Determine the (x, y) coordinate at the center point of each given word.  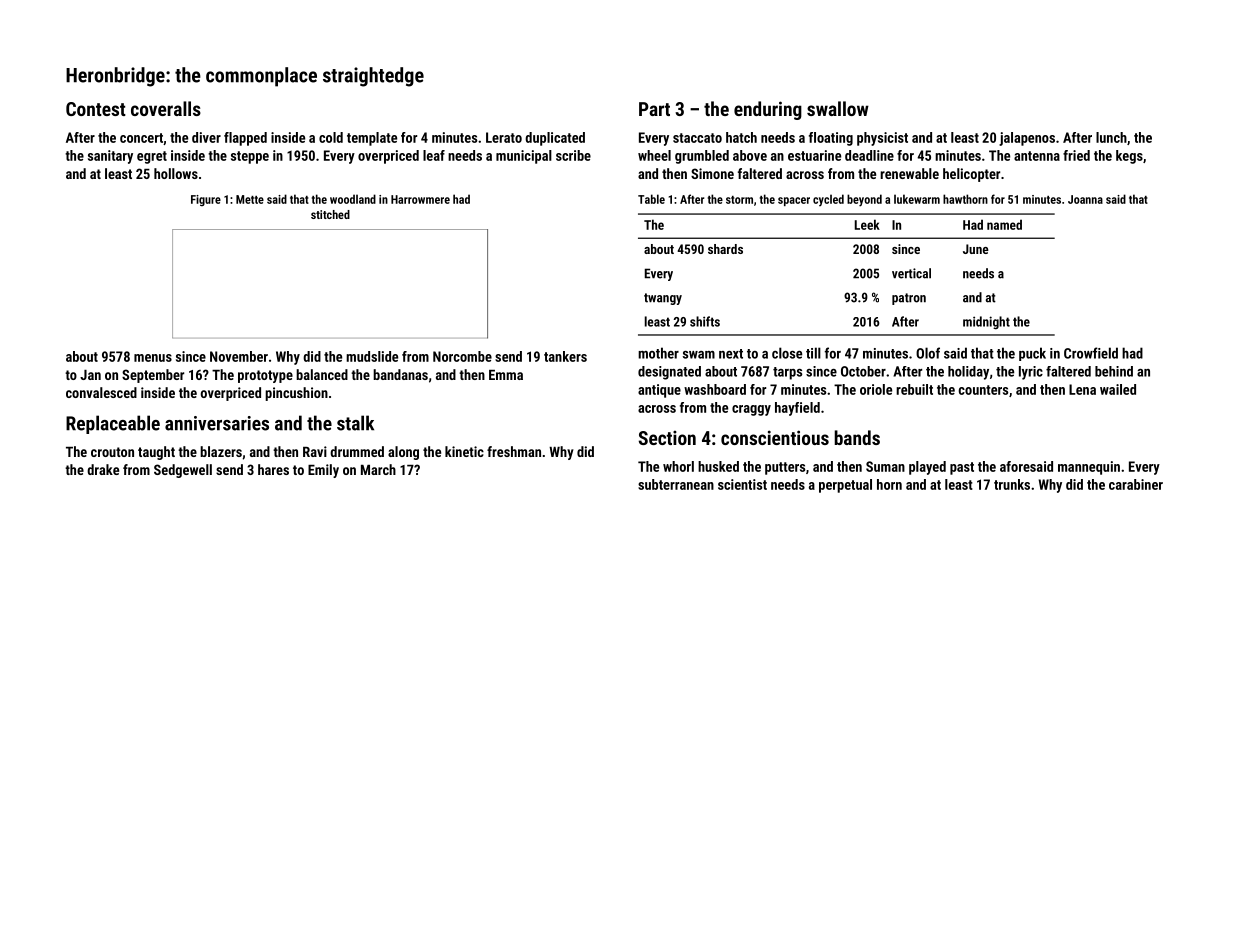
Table (651, 199)
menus (153, 358)
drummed (357, 451)
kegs (1129, 157)
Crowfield (1091, 353)
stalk (355, 423)
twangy (663, 299)
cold (331, 137)
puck (1032, 354)
